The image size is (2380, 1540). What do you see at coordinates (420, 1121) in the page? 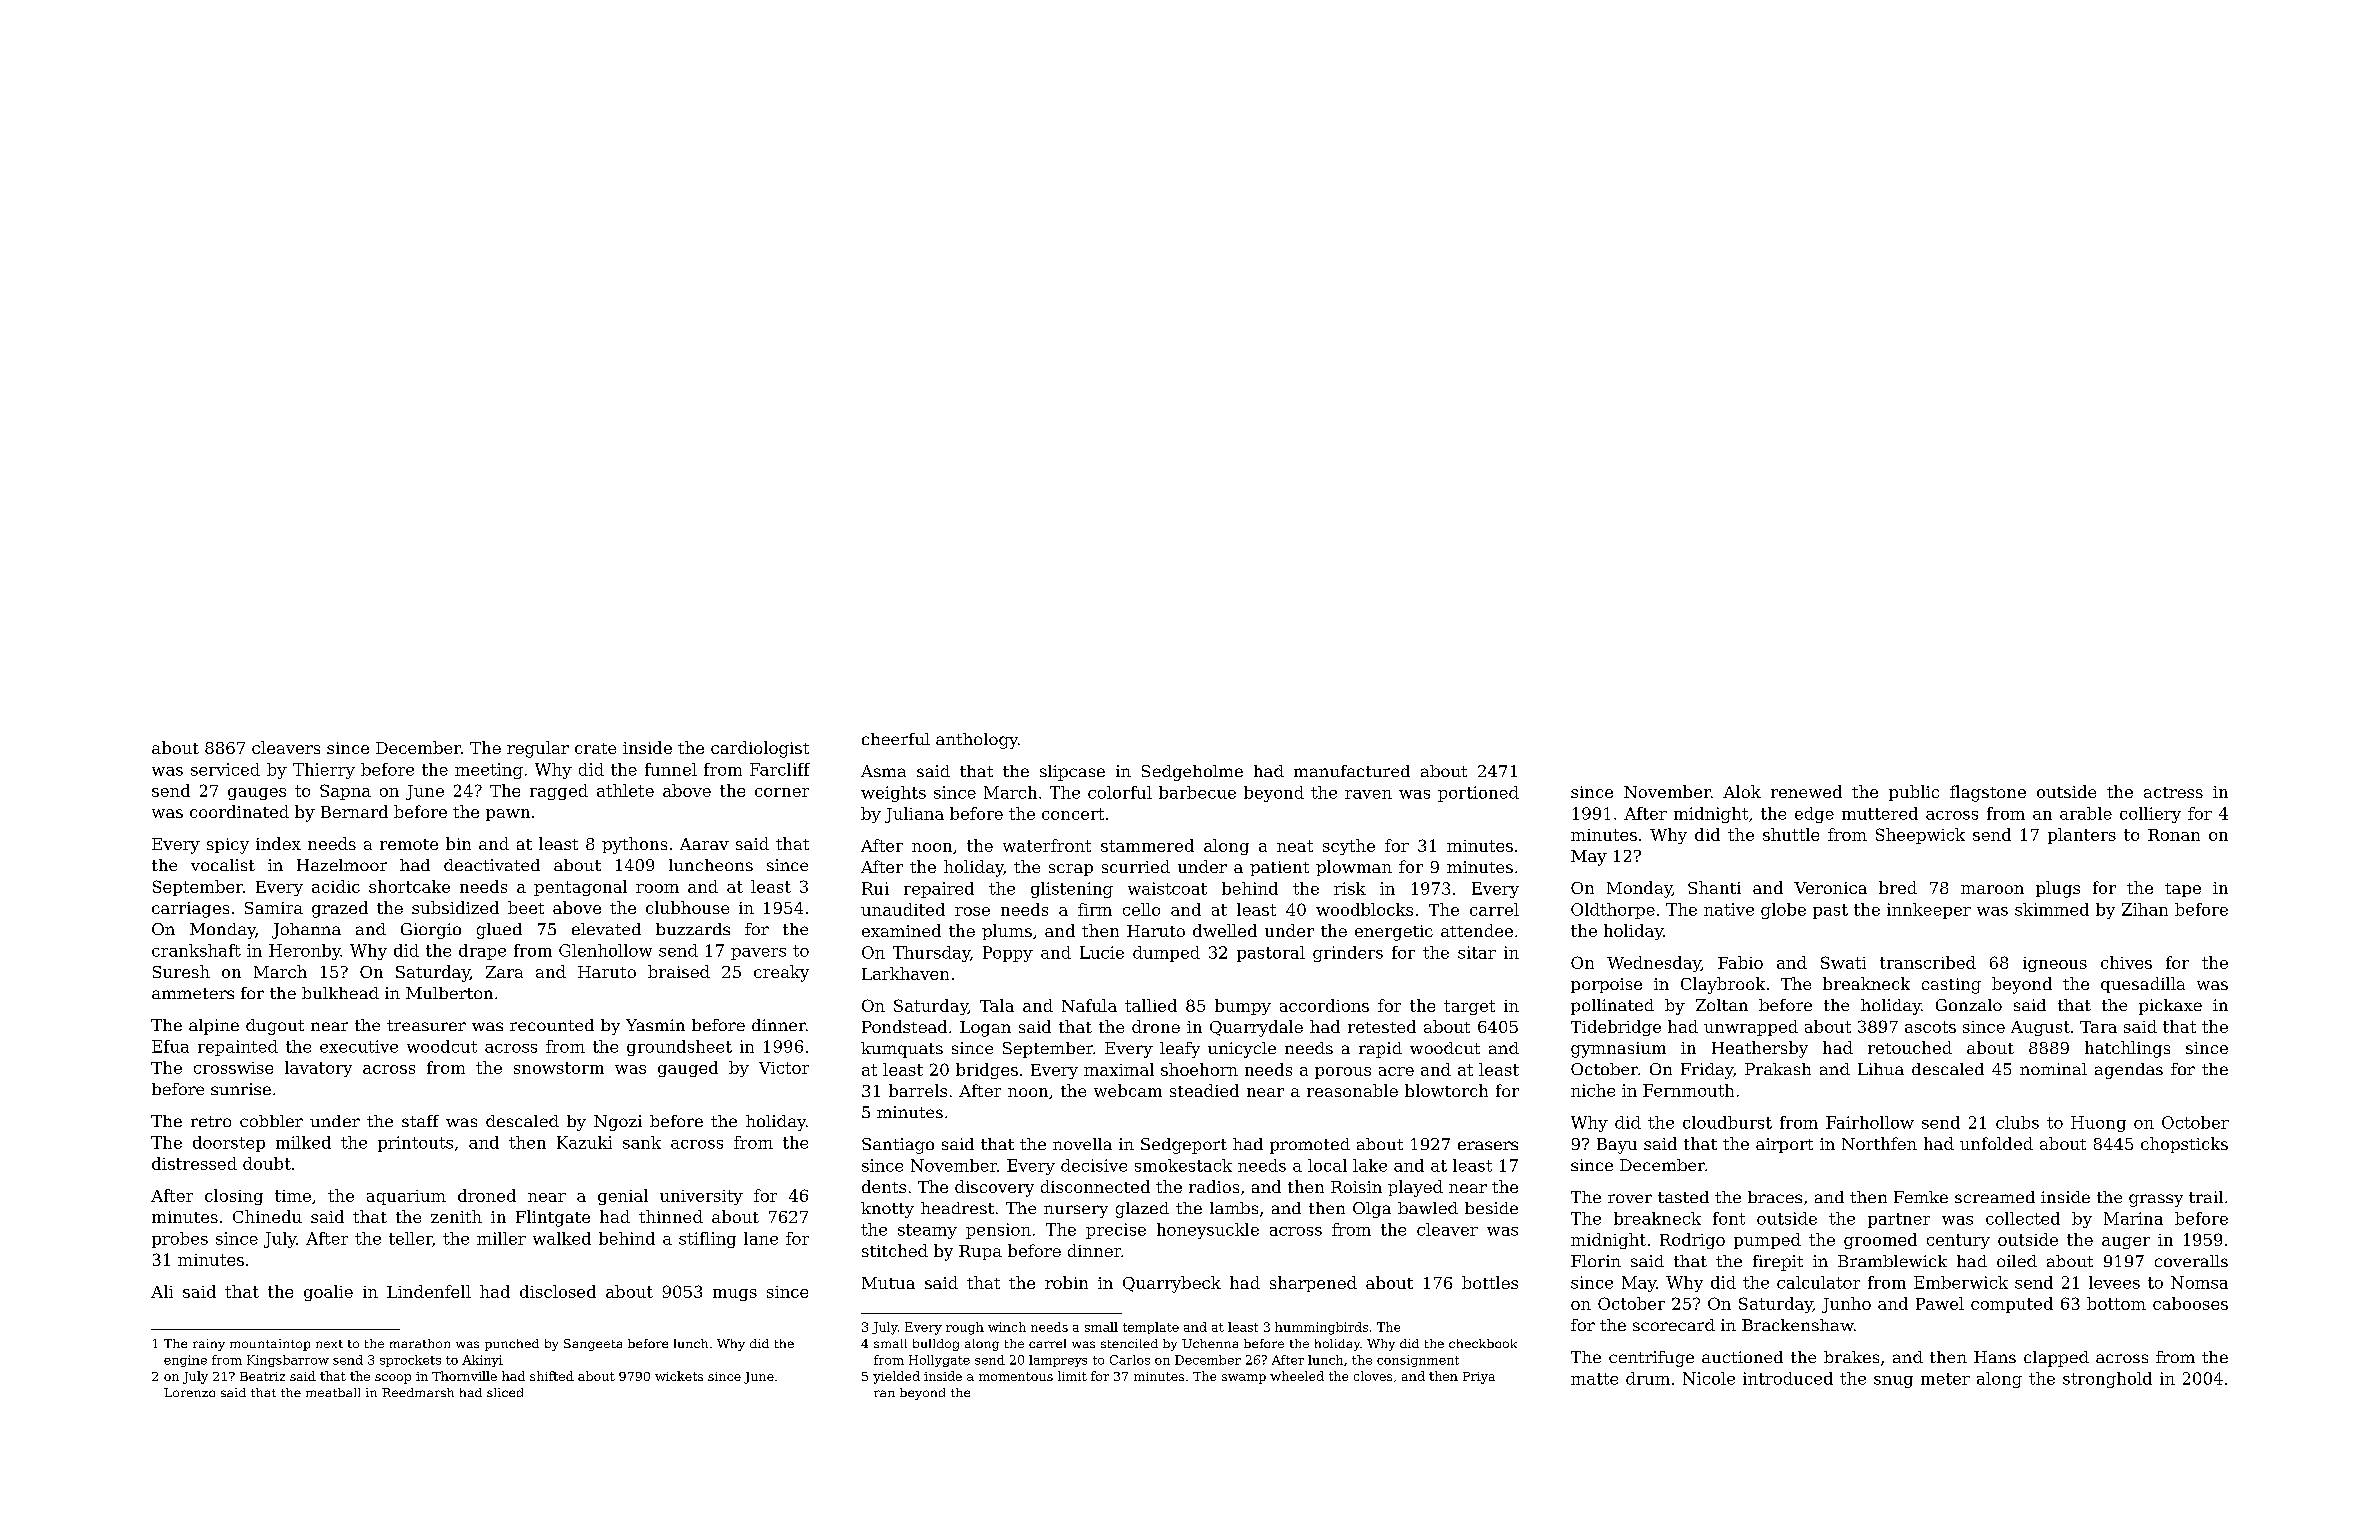
I see `staff` at bounding box center [420, 1121].
